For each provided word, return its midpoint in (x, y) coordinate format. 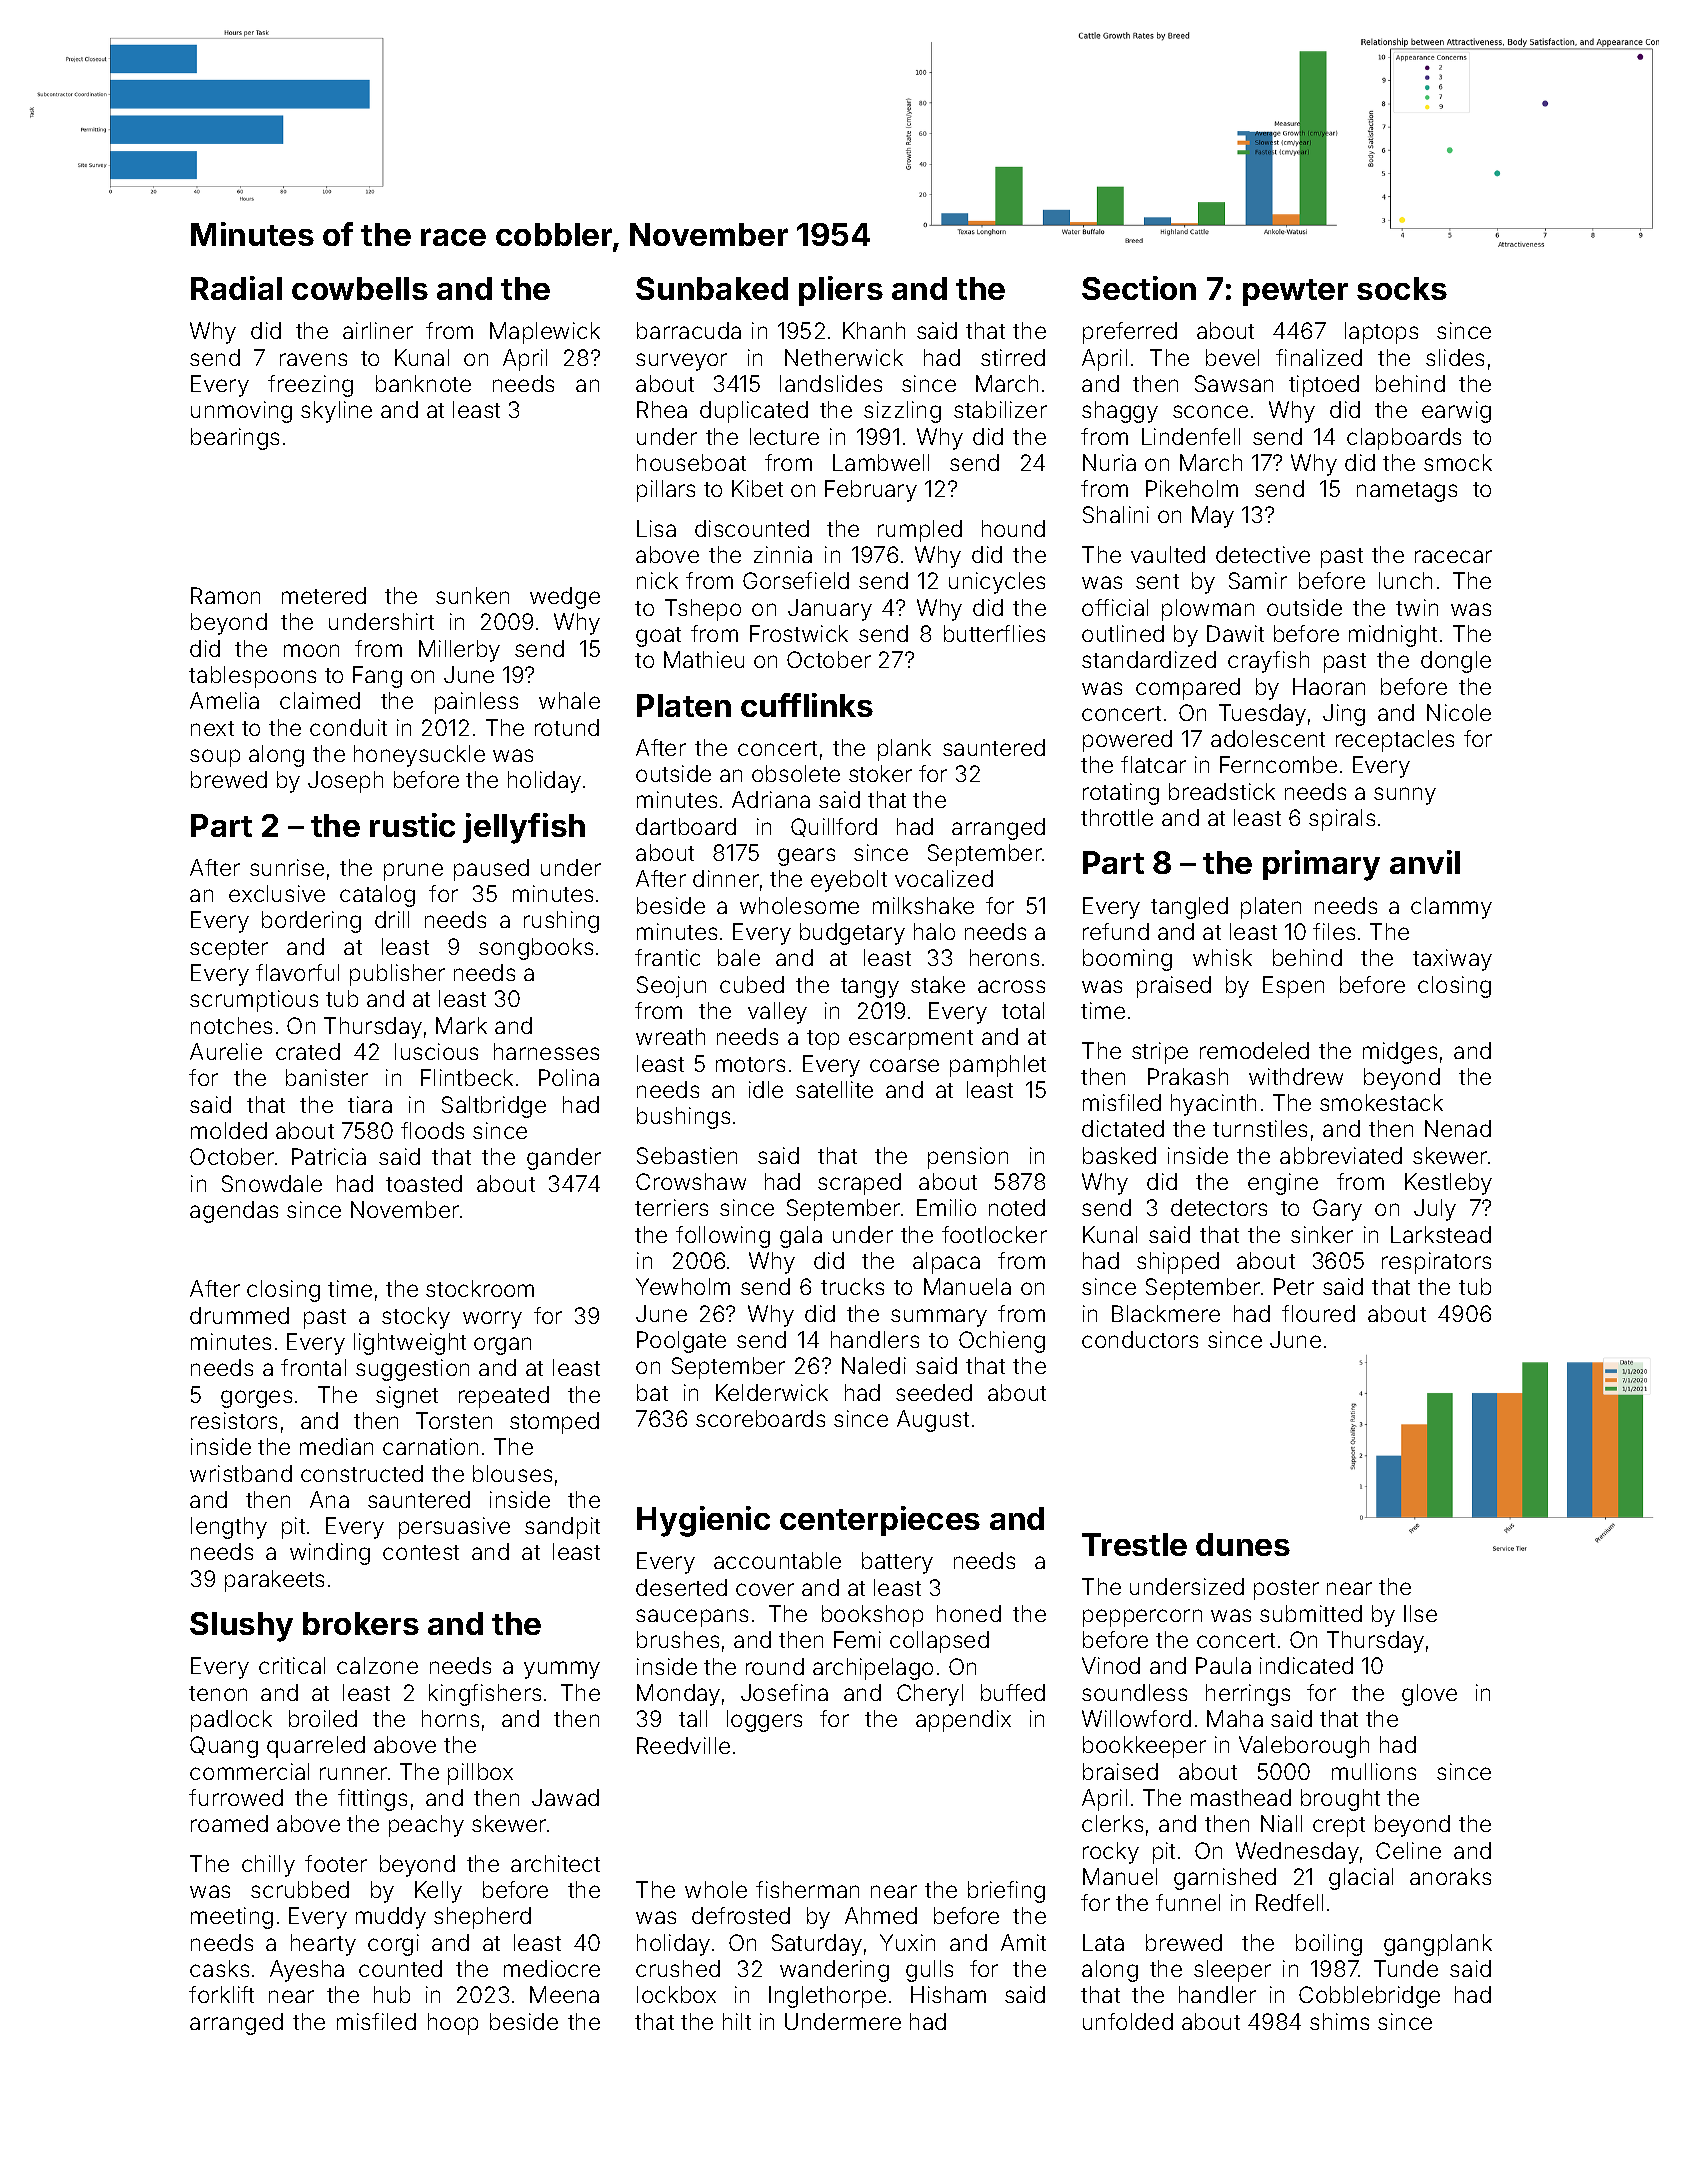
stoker (880, 773)
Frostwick (799, 633)
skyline (336, 412)
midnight (1393, 636)
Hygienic (703, 1521)
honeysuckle (419, 756)
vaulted (1168, 554)
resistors (234, 1420)
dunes (1243, 1544)
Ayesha (307, 1971)
